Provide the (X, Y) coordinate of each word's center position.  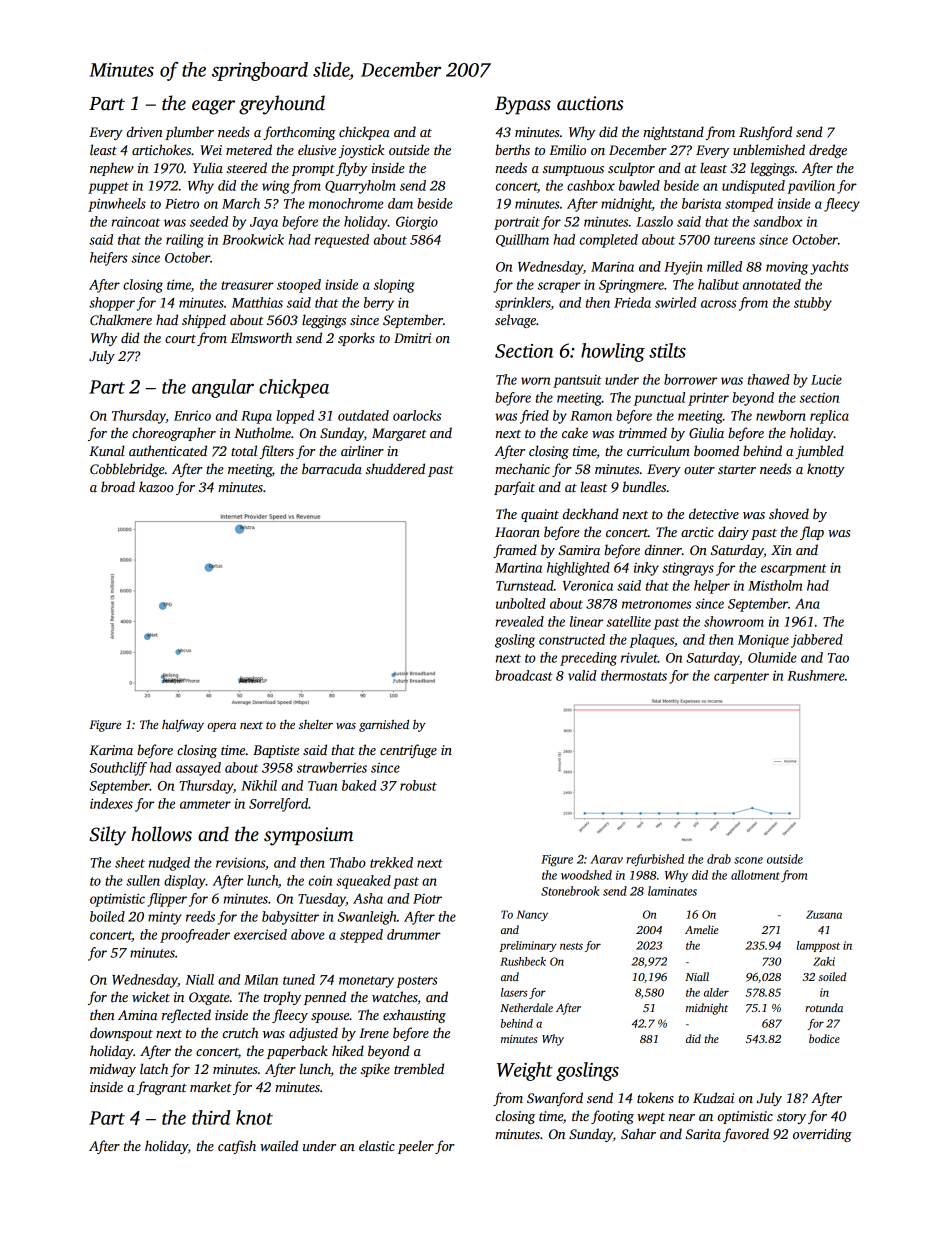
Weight (525, 1071)
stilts (667, 350)
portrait (517, 223)
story (791, 1118)
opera (221, 727)
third (211, 1117)
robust (418, 785)
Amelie (702, 929)
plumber (189, 133)
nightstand (673, 133)
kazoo (156, 486)
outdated (363, 415)
